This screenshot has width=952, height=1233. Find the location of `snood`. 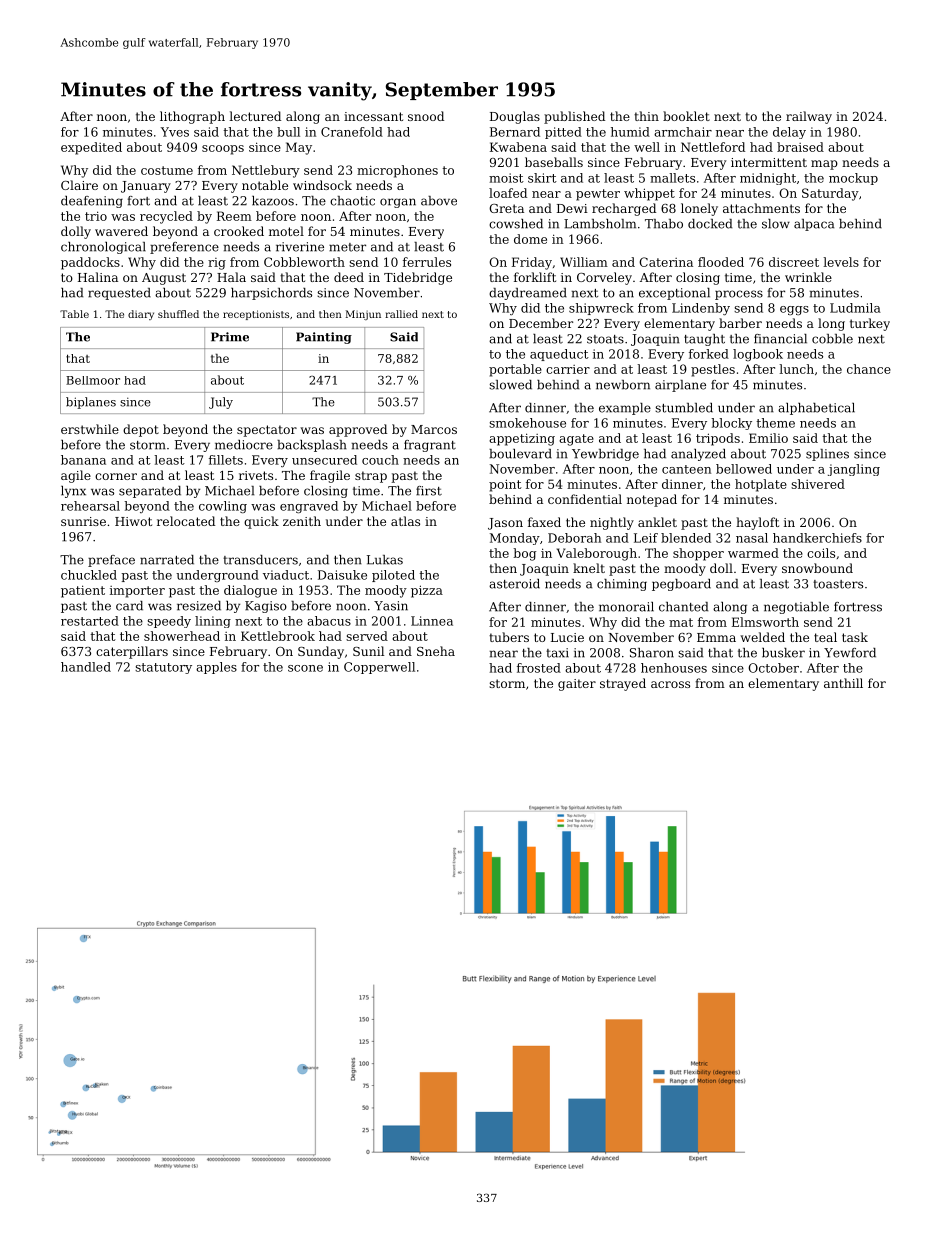

snood is located at coordinates (426, 116).
